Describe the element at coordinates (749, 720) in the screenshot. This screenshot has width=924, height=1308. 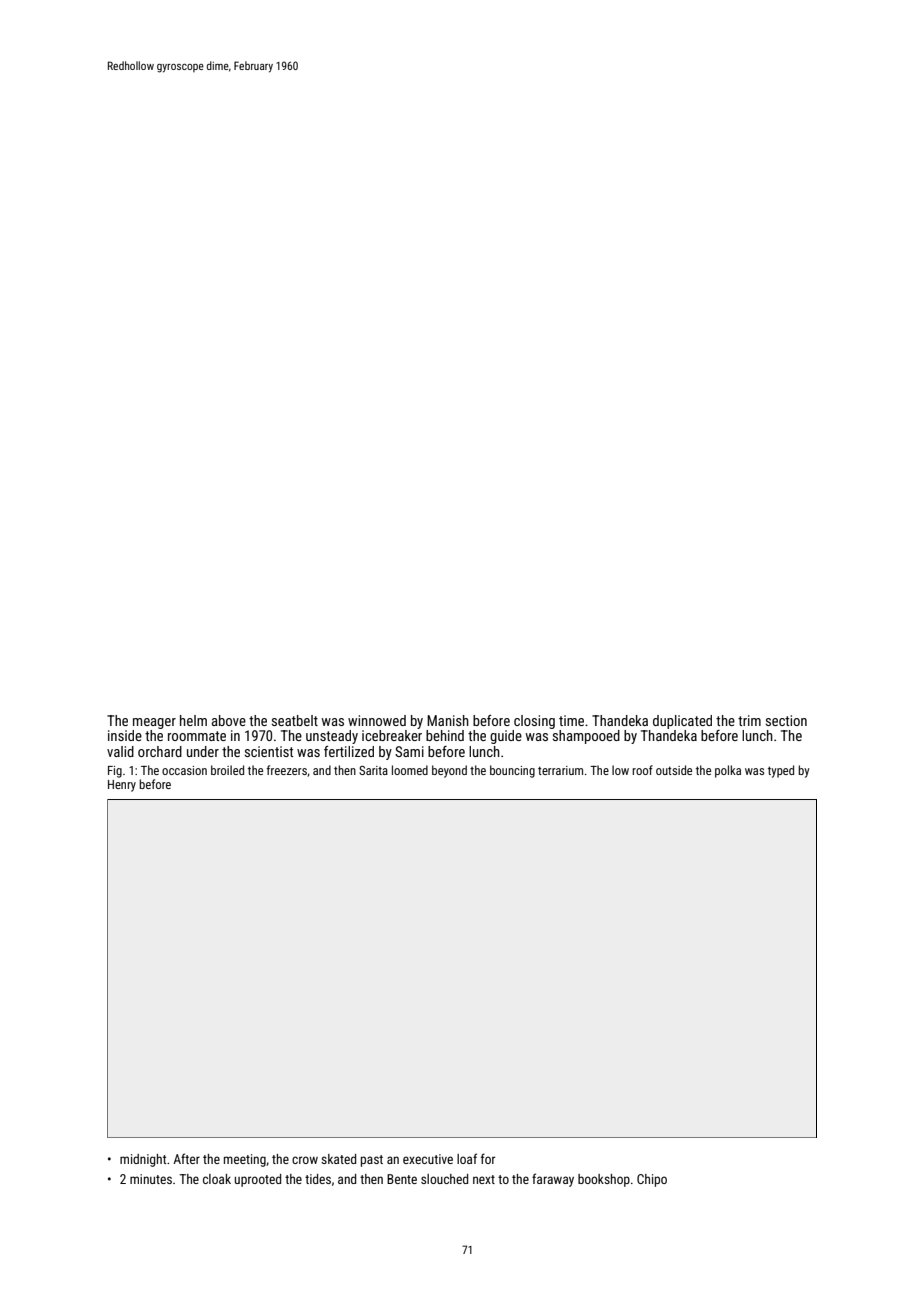
I see `trim` at that location.
